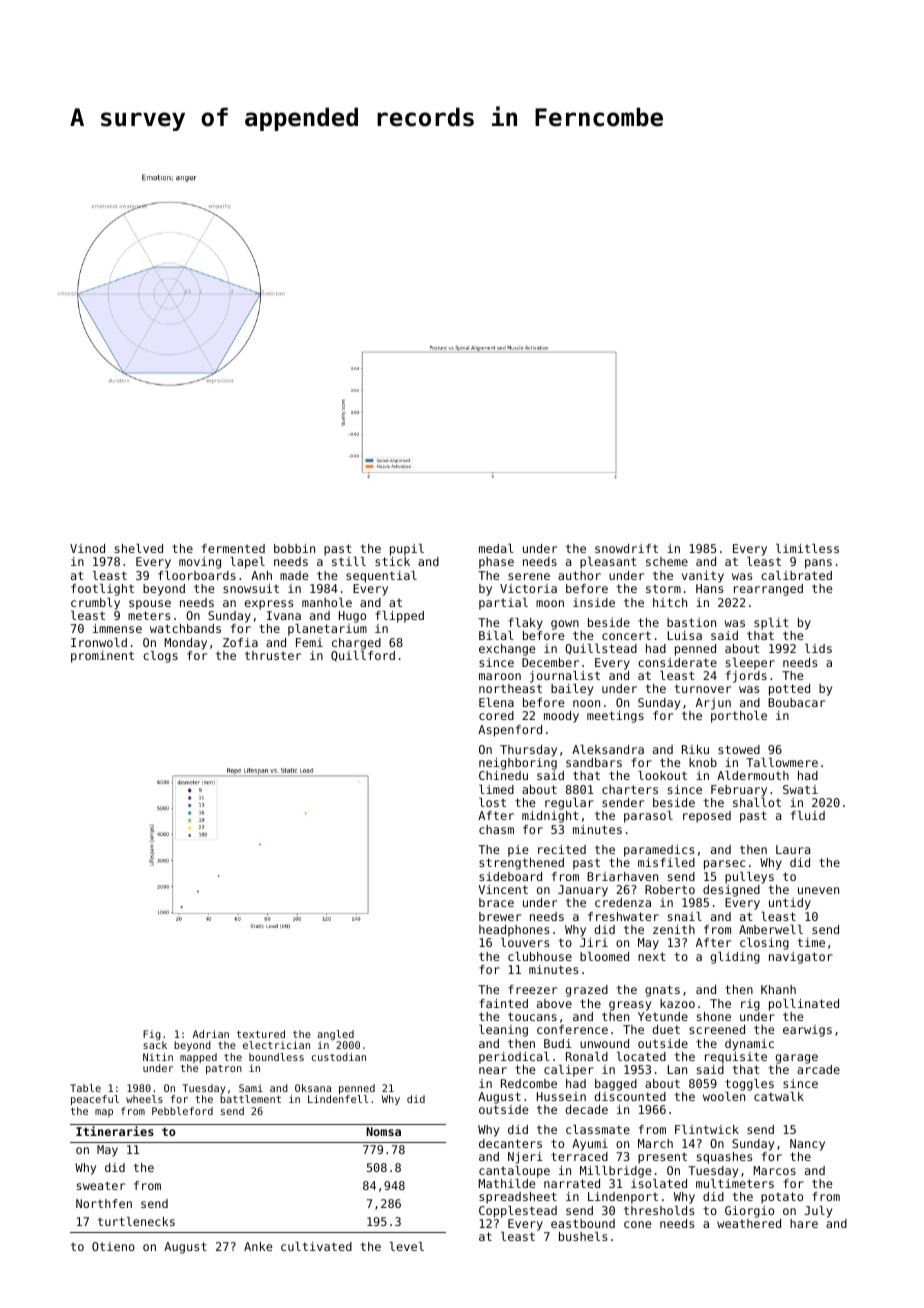  What do you see at coordinates (518, 851) in the page?
I see `pie` at bounding box center [518, 851].
